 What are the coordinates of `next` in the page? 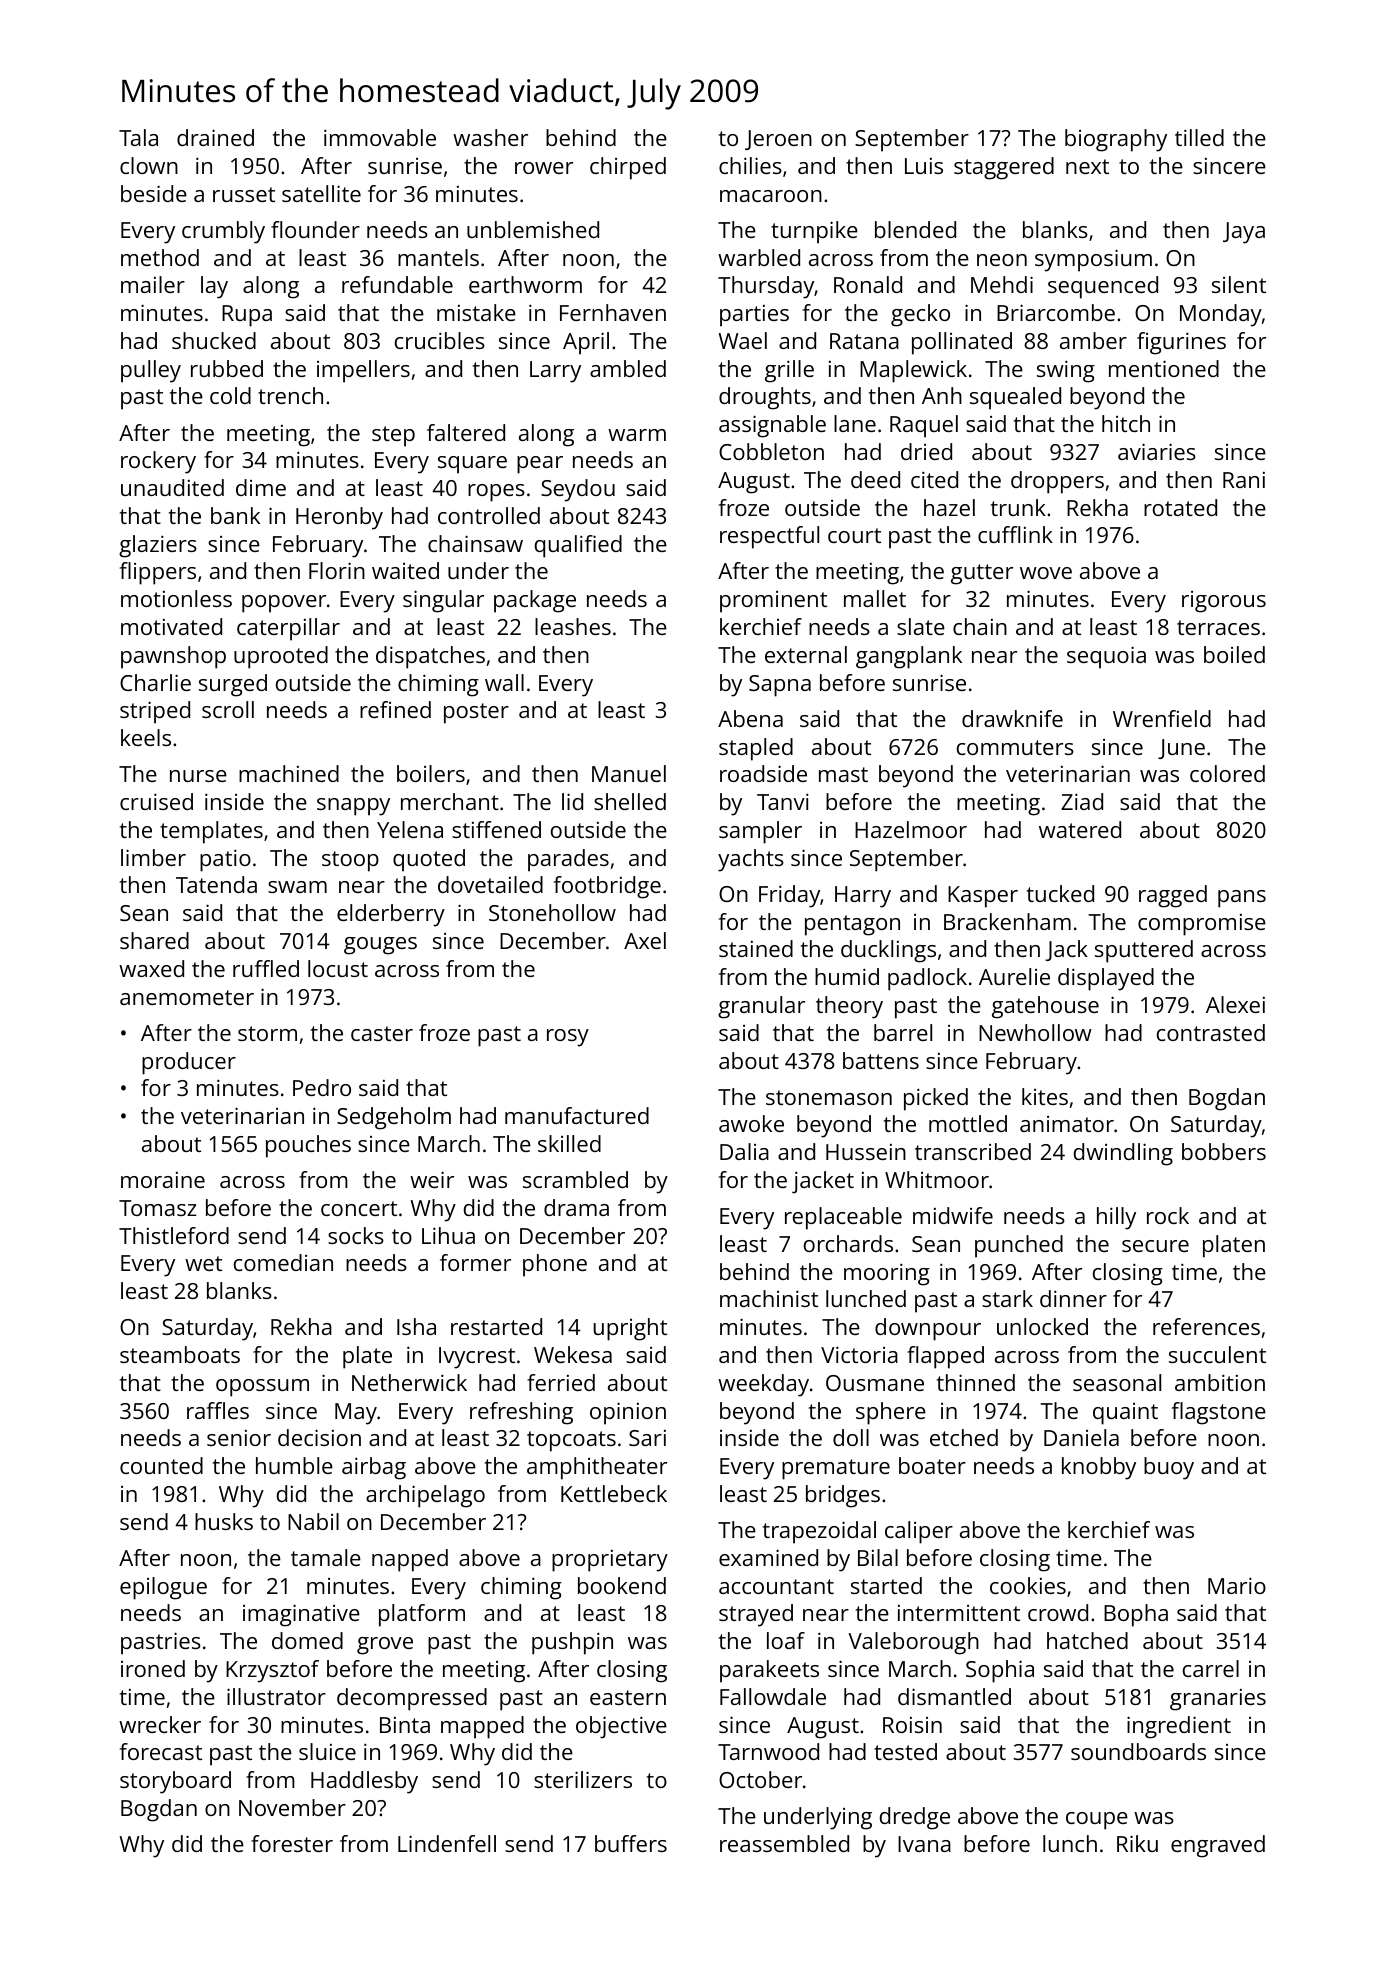 It's located at (1087, 166).
